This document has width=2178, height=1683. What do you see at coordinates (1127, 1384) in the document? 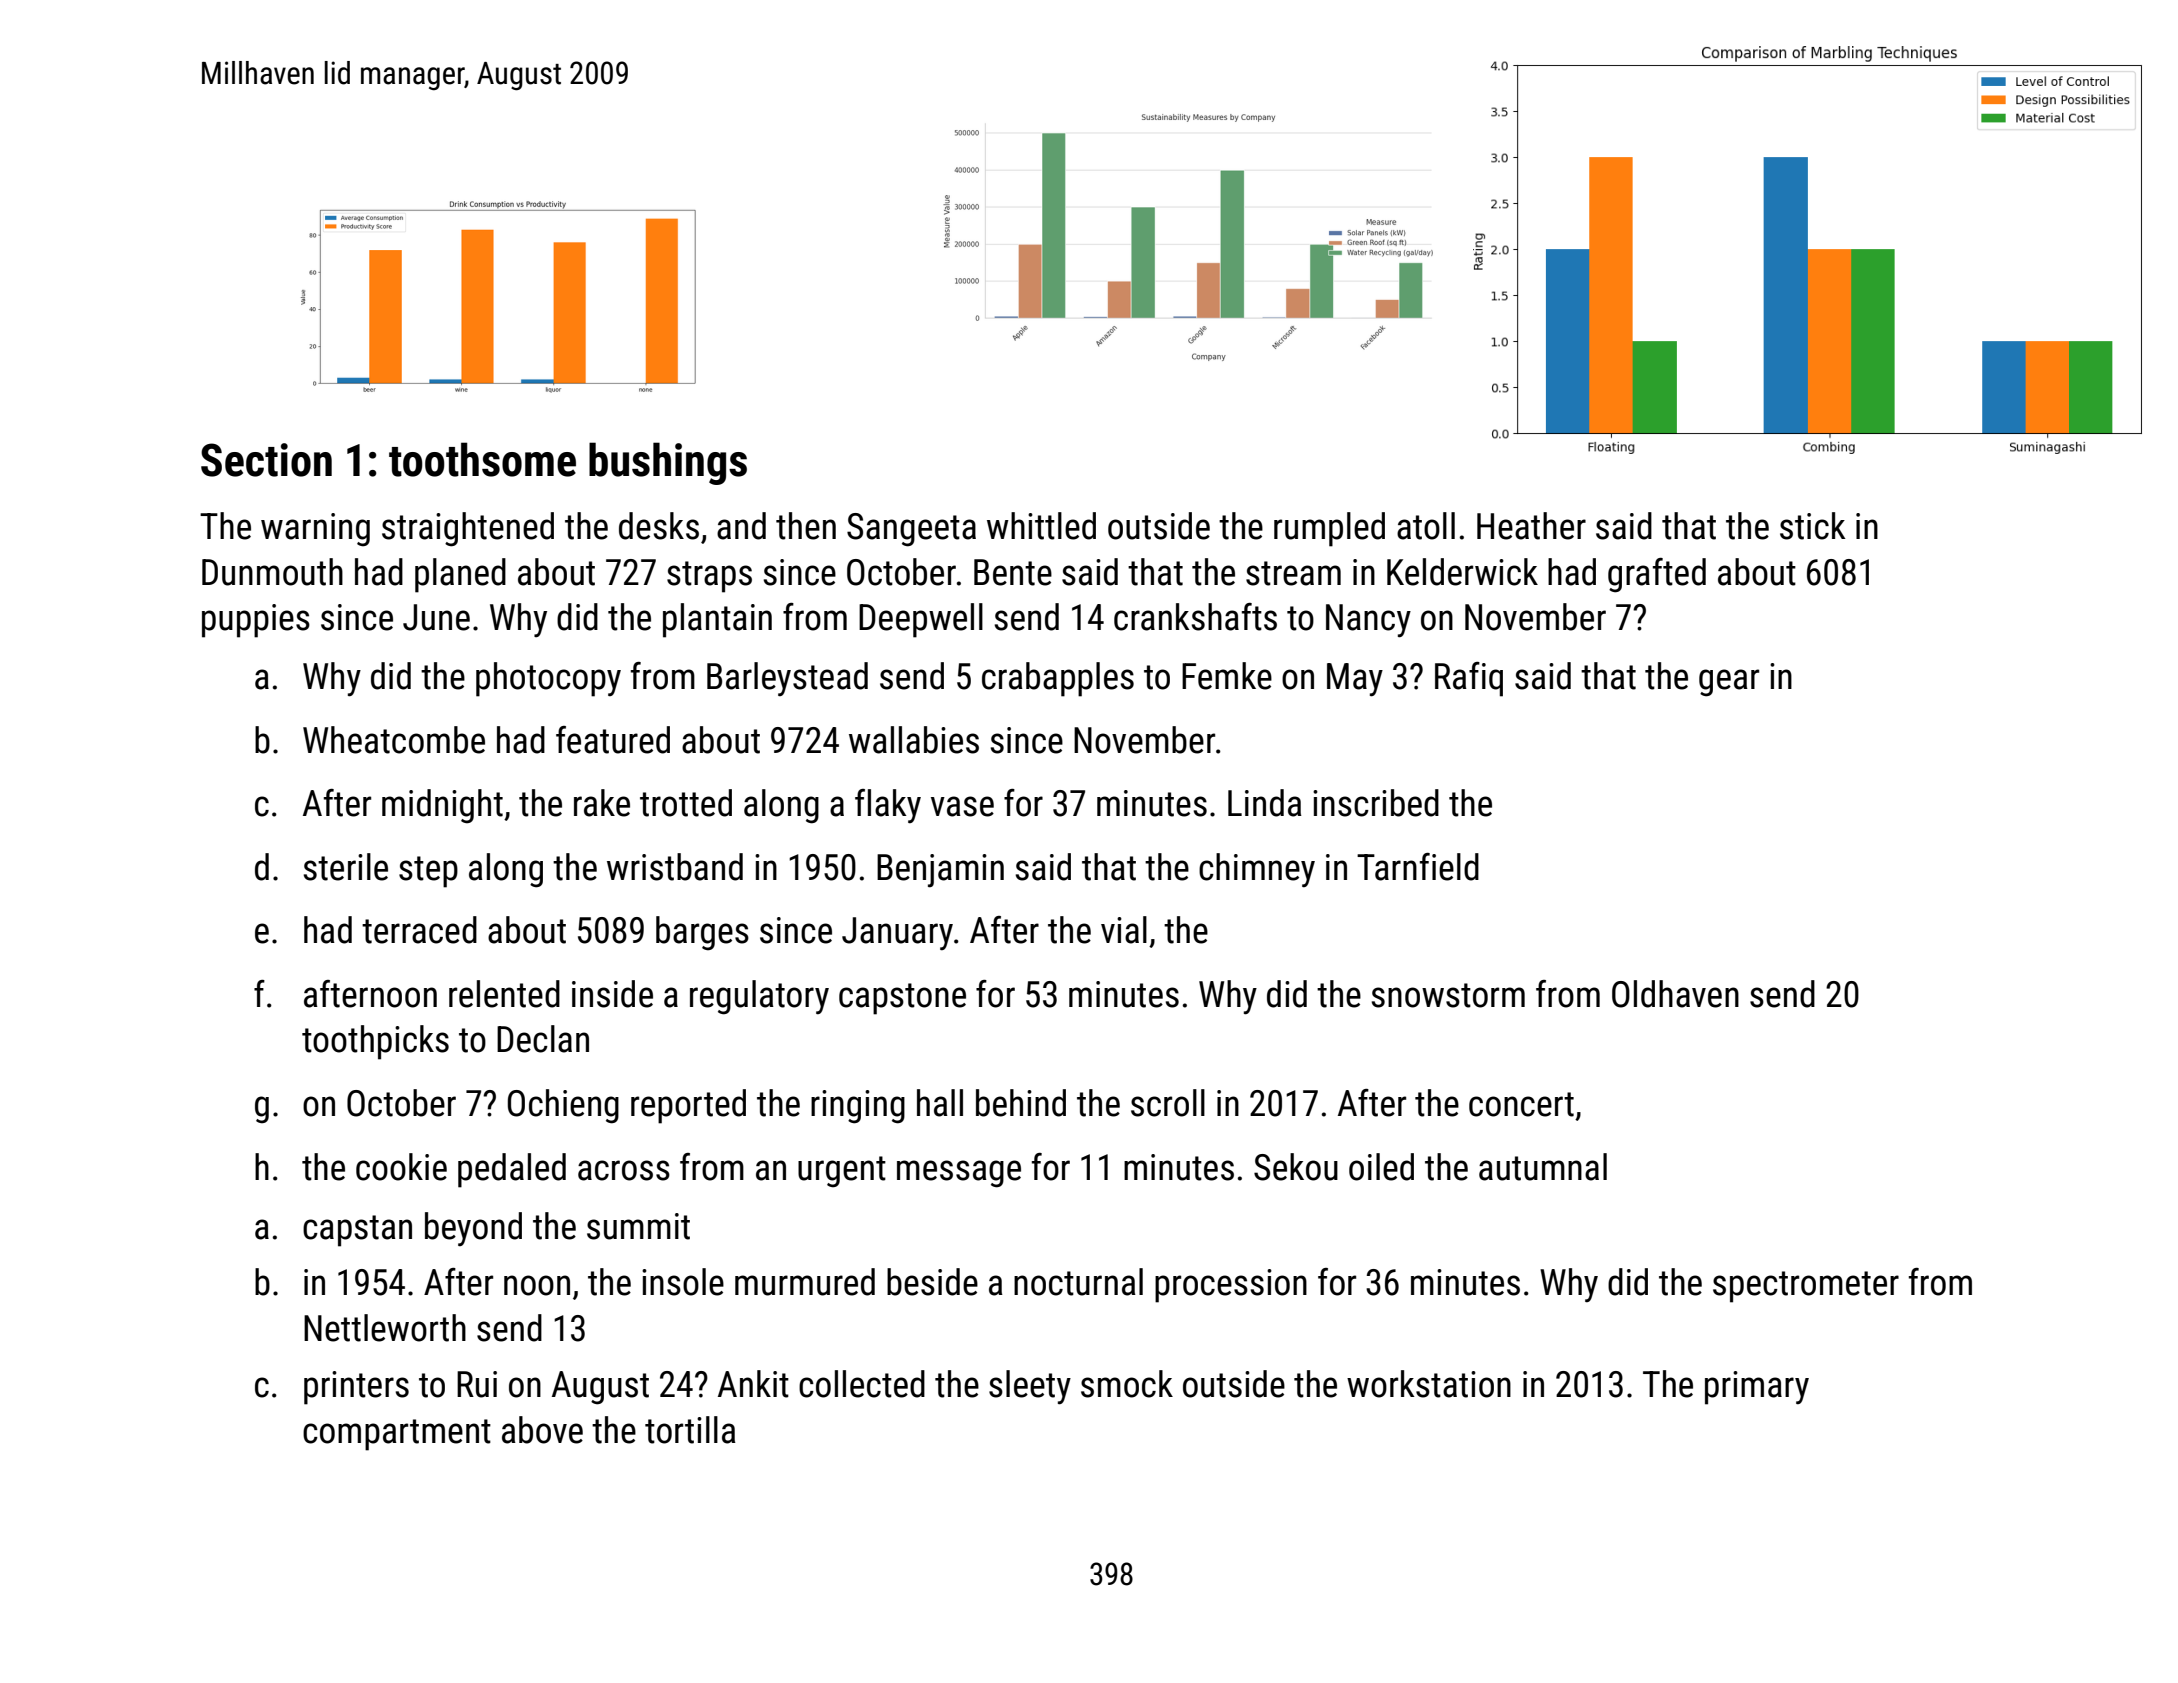
I see `smock` at bounding box center [1127, 1384].
